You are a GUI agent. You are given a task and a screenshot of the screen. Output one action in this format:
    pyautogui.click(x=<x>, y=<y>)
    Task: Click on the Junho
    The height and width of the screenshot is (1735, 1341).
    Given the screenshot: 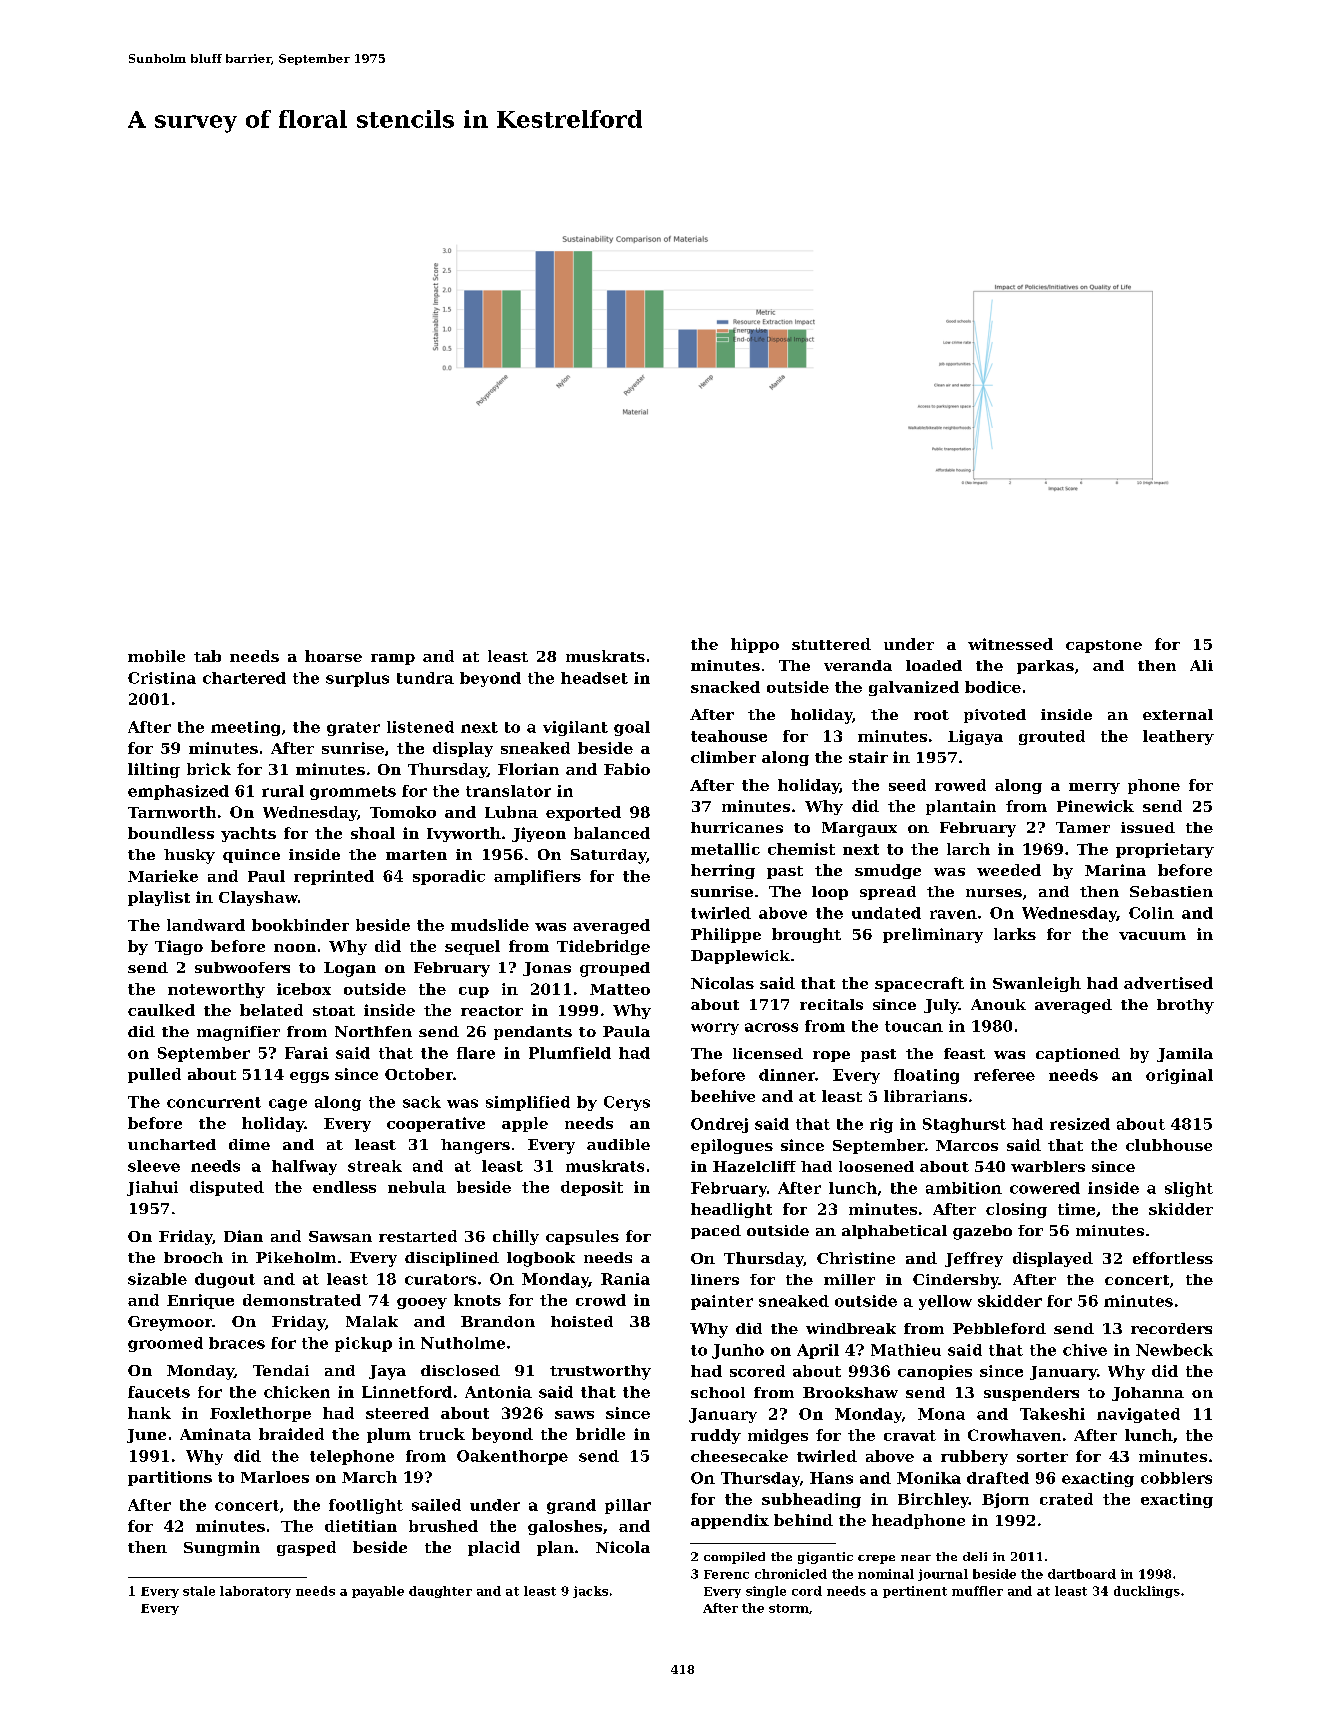 What is the action you would take?
    pyautogui.click(x=738, y=1351)
